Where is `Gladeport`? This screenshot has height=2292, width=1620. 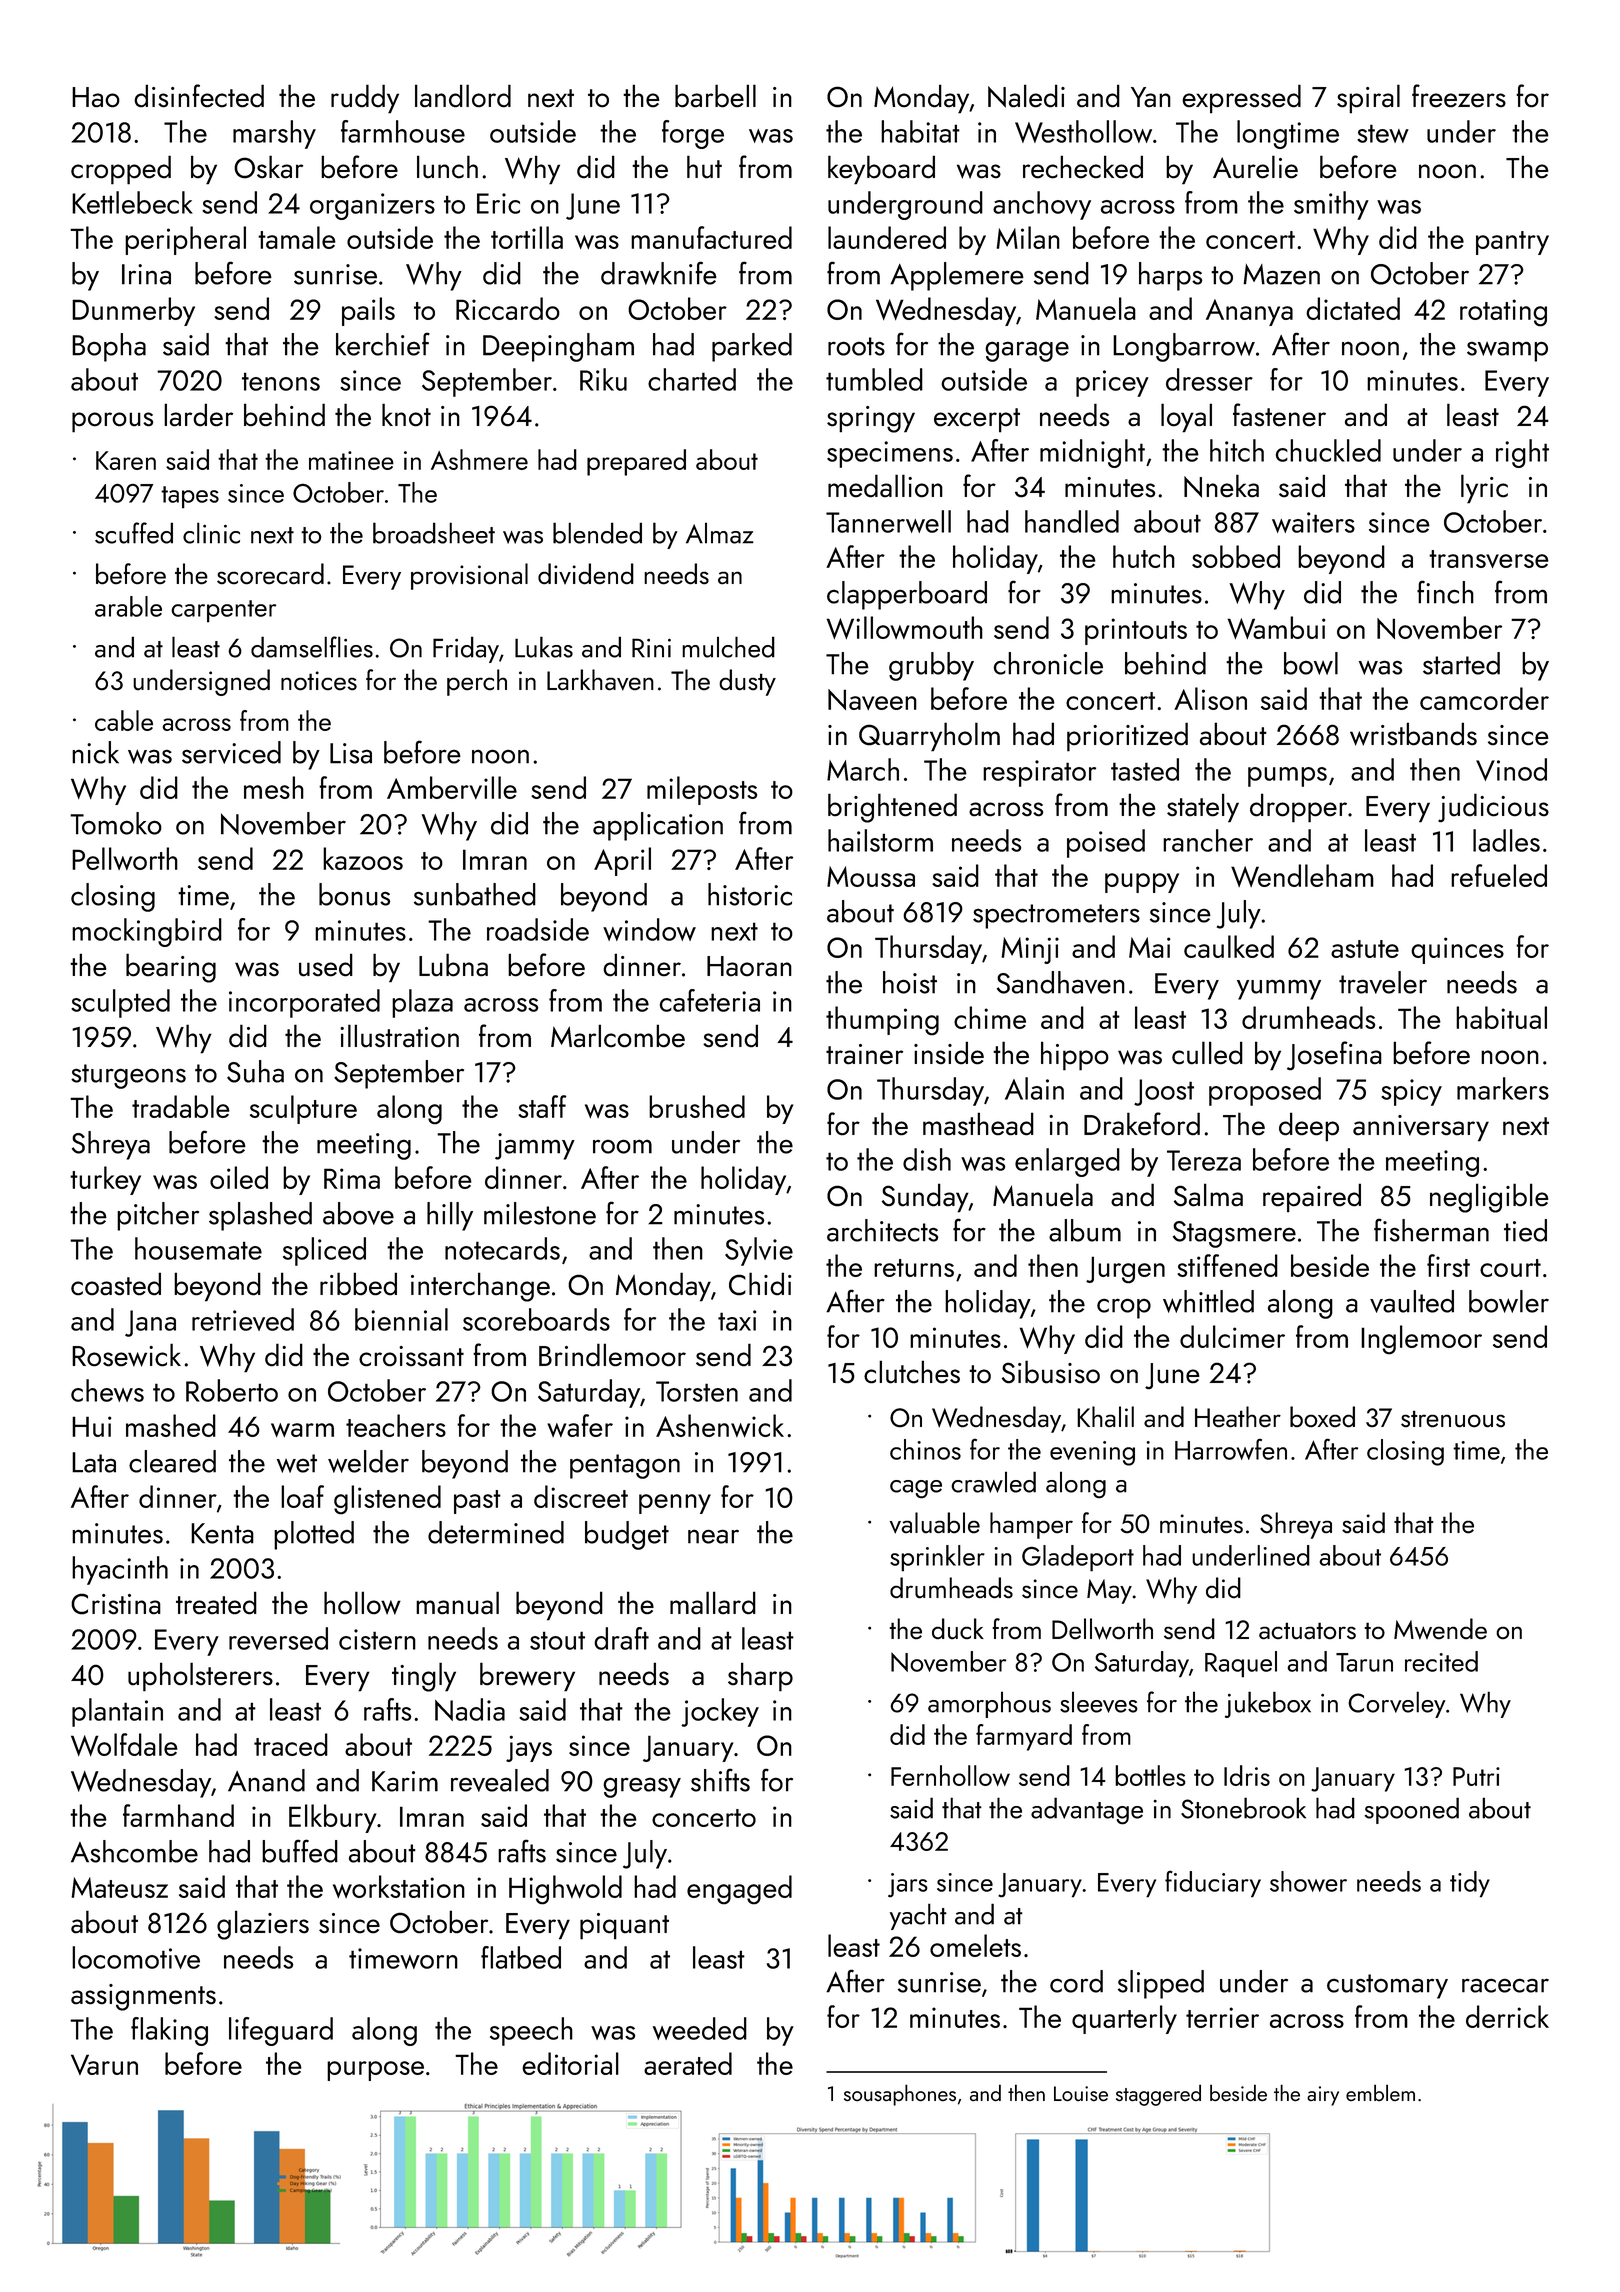 Gladeport is located at coordinates (1078, 1558).
